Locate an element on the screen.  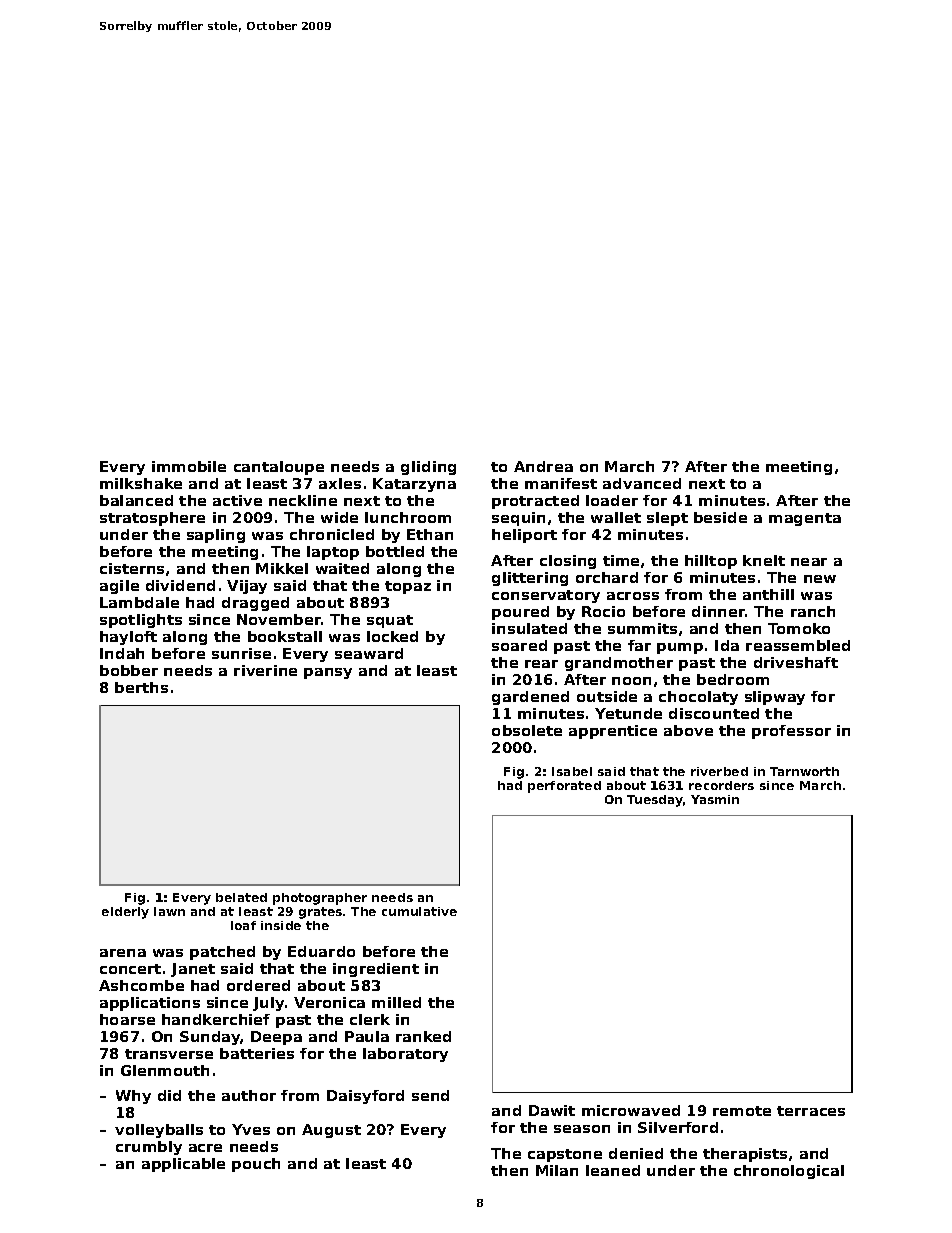
Mikkel is located at coordinates (282, 568).
